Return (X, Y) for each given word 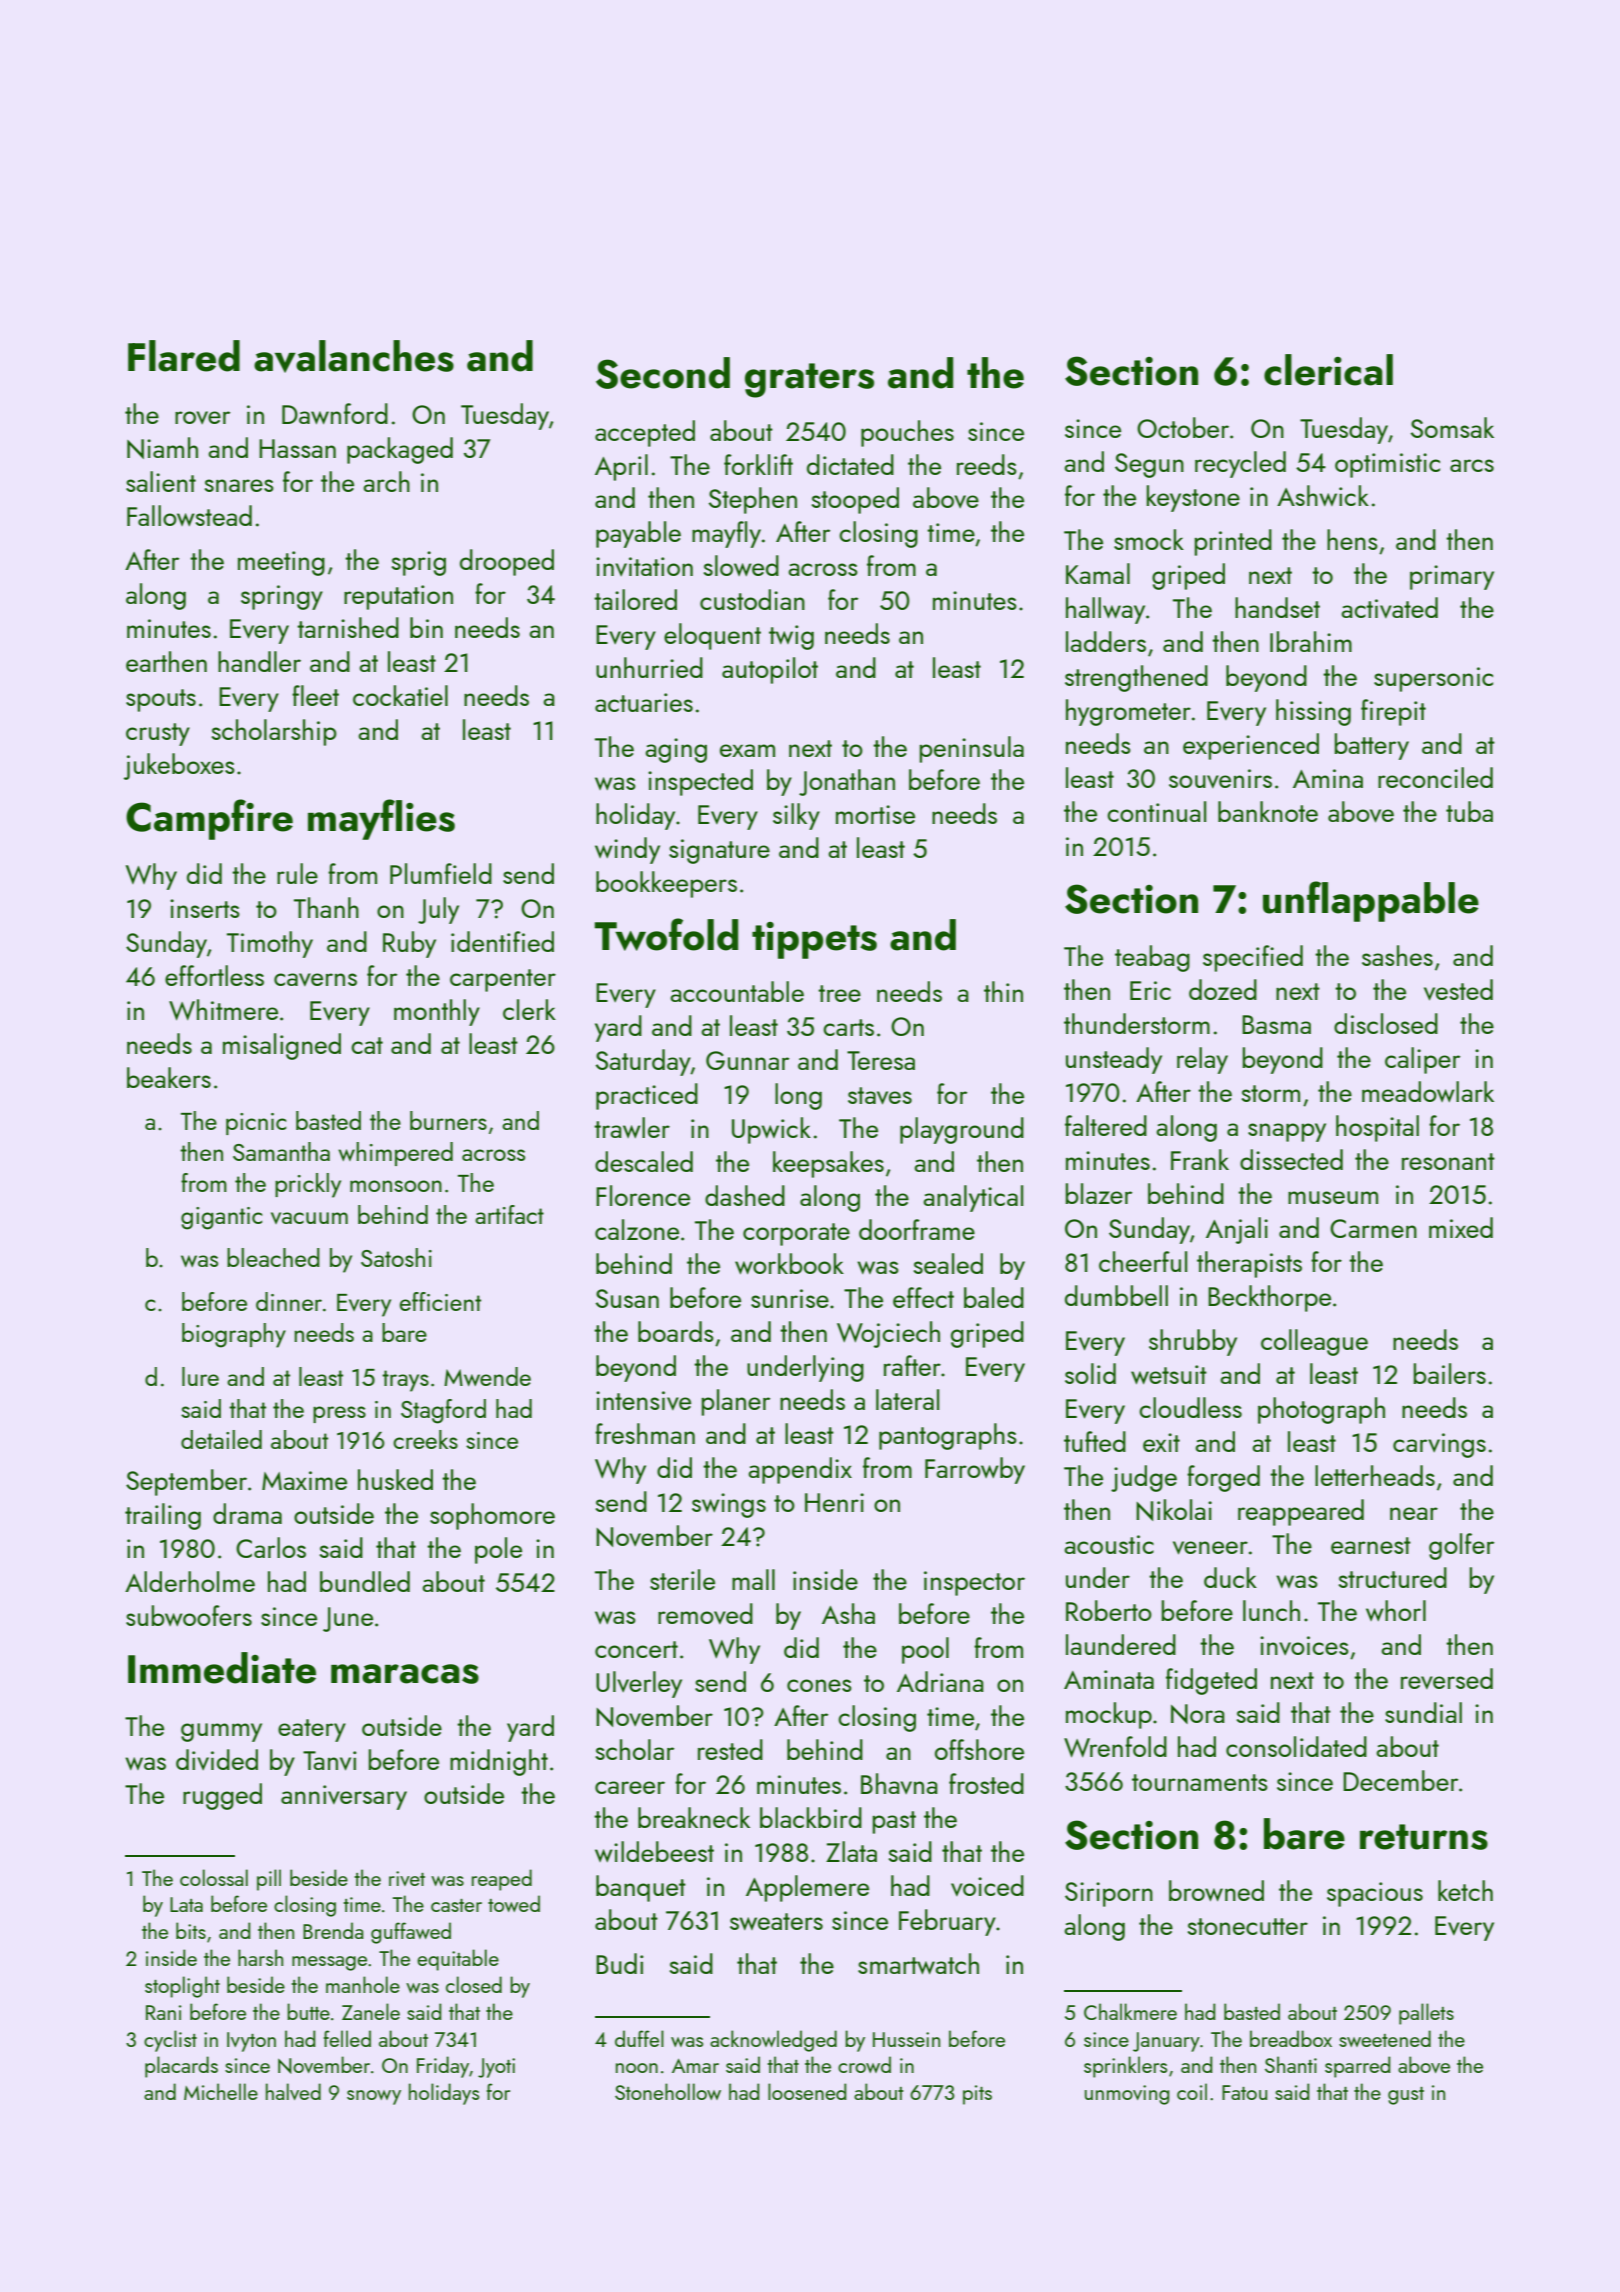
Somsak (1452, 427)
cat (367, 1045)
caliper (1422, 1060)
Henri (834, 1502)
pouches (907, 433)
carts (848, 1027)
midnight (499, 1762)
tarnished (348, 627)
